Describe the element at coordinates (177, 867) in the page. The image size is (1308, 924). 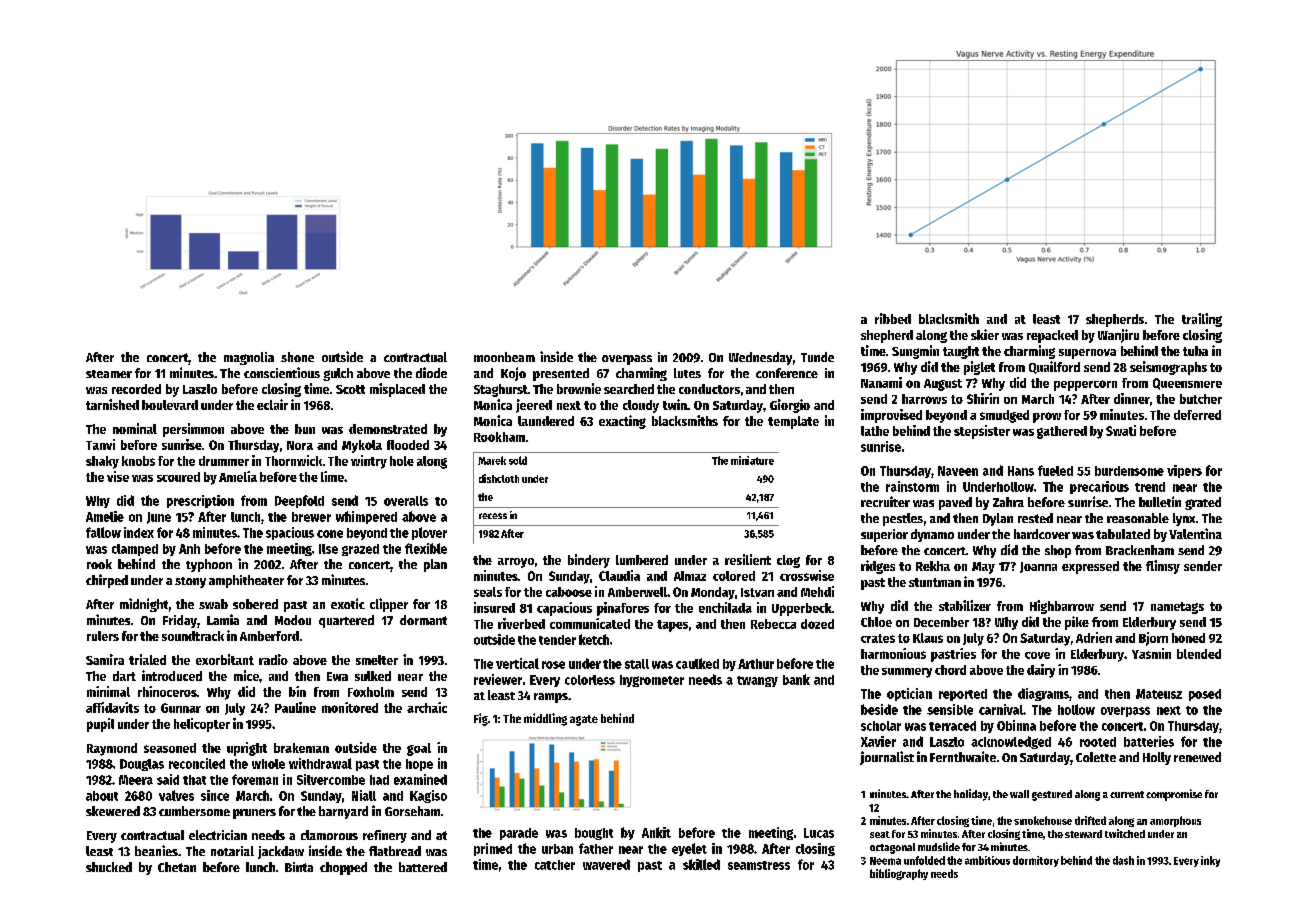
I see `Chetan` at that location.
